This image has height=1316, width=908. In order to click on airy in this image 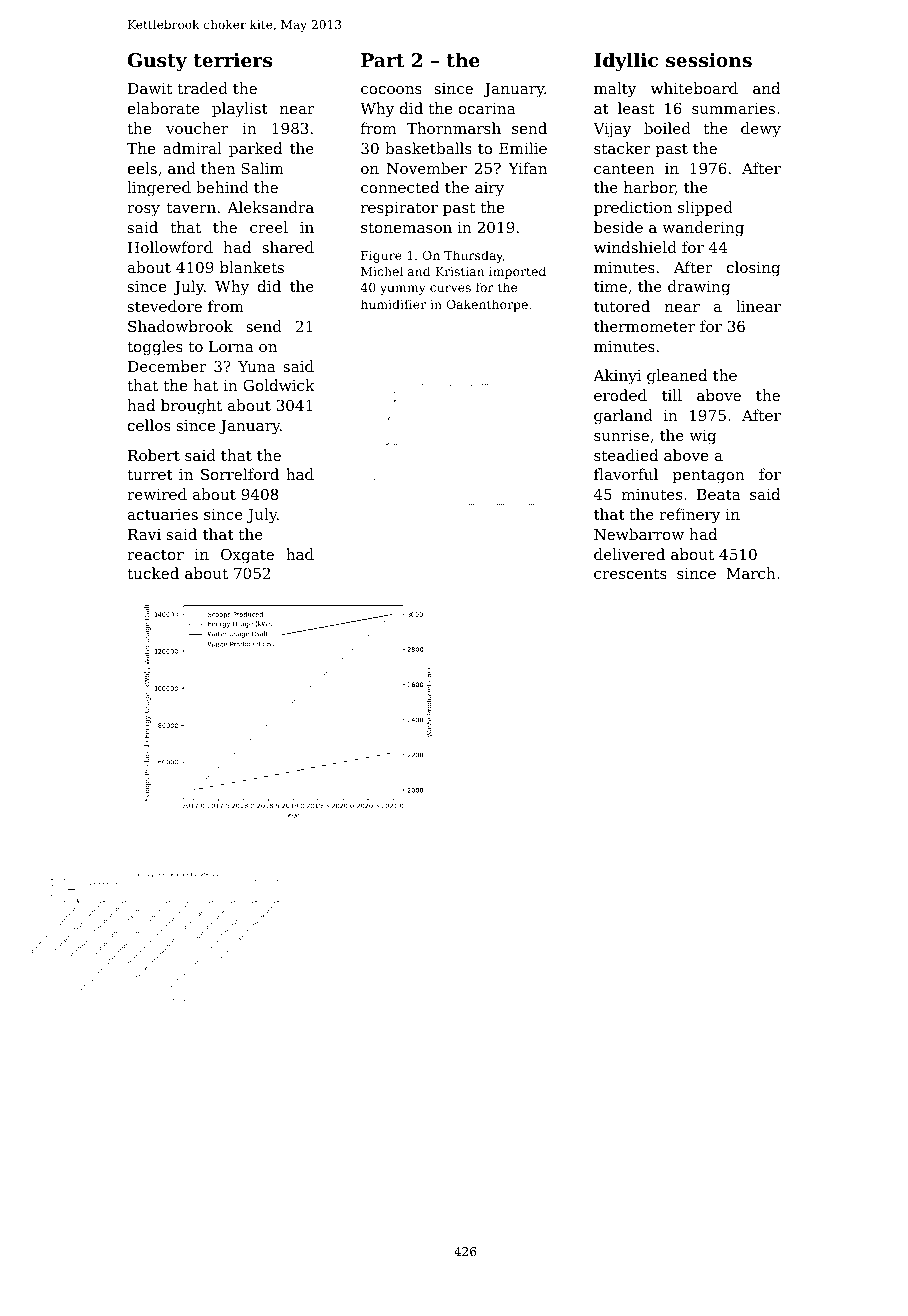, I will do `click(489, 189)`.
